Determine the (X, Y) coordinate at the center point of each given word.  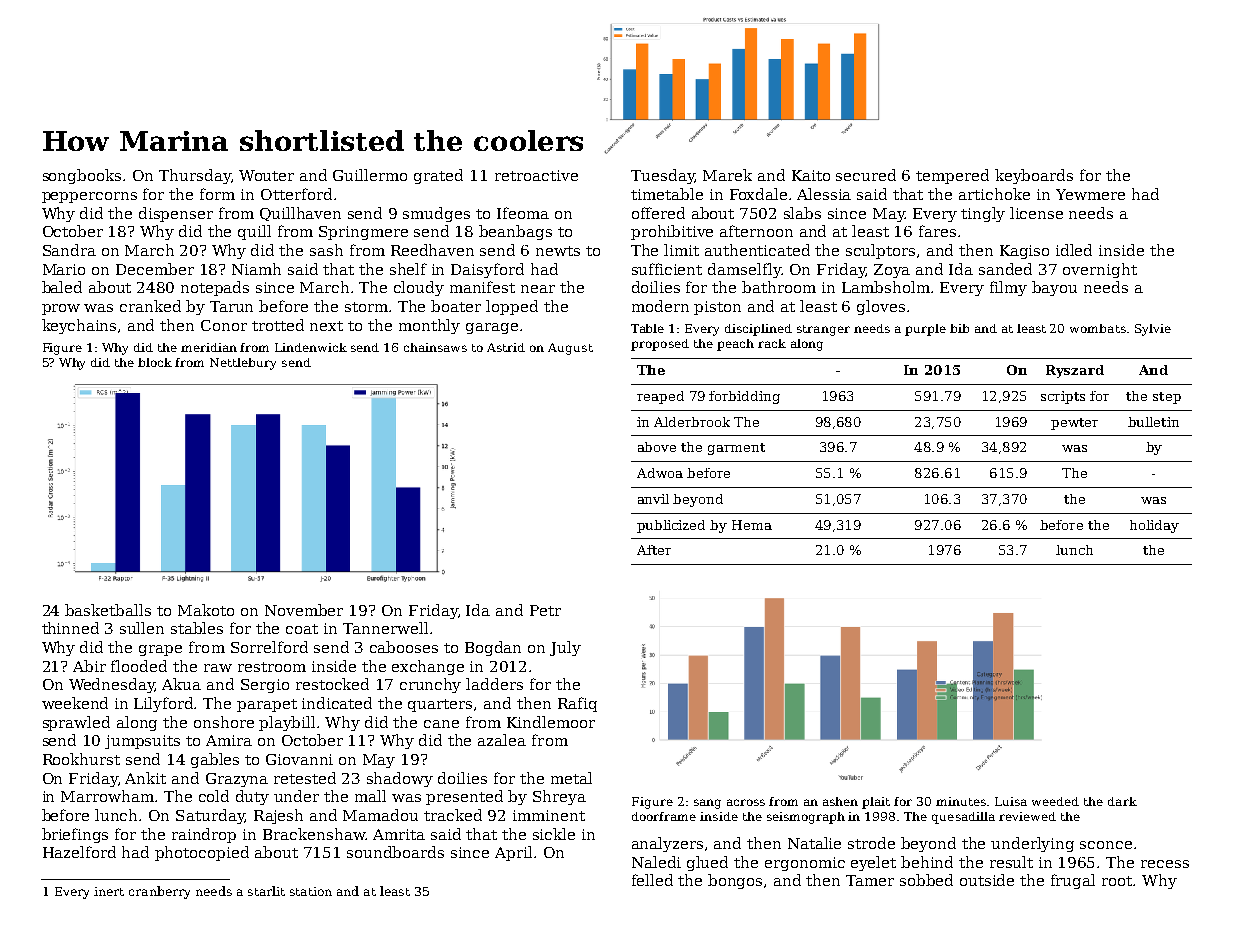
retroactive (536, 175)
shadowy (400, 779)
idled (1074, 250)
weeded (1055, 801)
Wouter (266, 175)
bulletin (1153, 422)
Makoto (206, 610)
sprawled (76, 723)
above (657, 447)
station (311, 891)
